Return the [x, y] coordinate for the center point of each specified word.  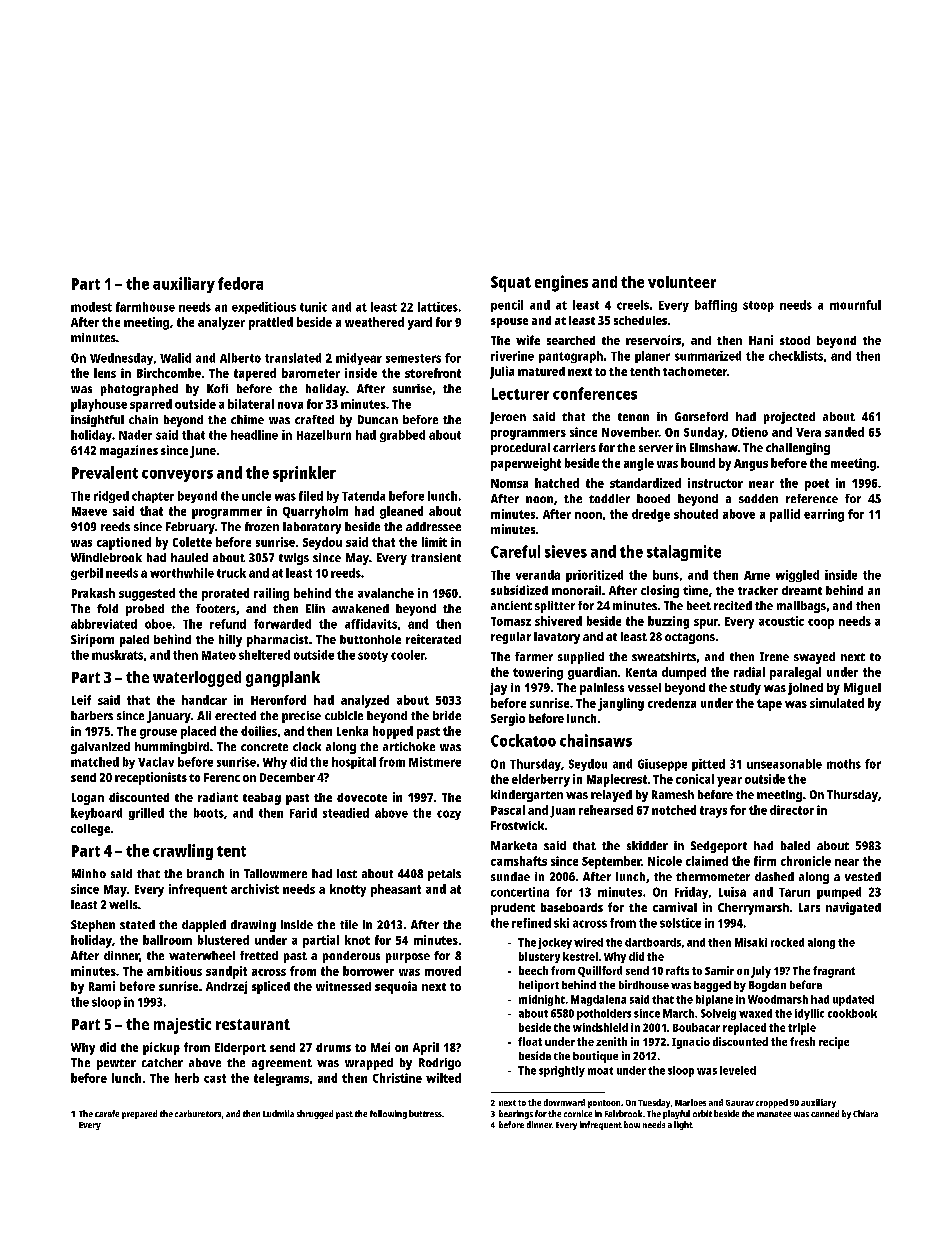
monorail [576, 590]
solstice [680, 923]
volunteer [682, 282]
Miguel [862, 689]
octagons [690, 638]
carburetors [198, 1113]
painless [602, 689]
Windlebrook [106, 557]
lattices [438, 307]
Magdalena [598, 1000]
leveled [738, 1070]
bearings [516, 1114]
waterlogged [197, 679]
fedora [240, 283]
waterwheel [202, 955]
